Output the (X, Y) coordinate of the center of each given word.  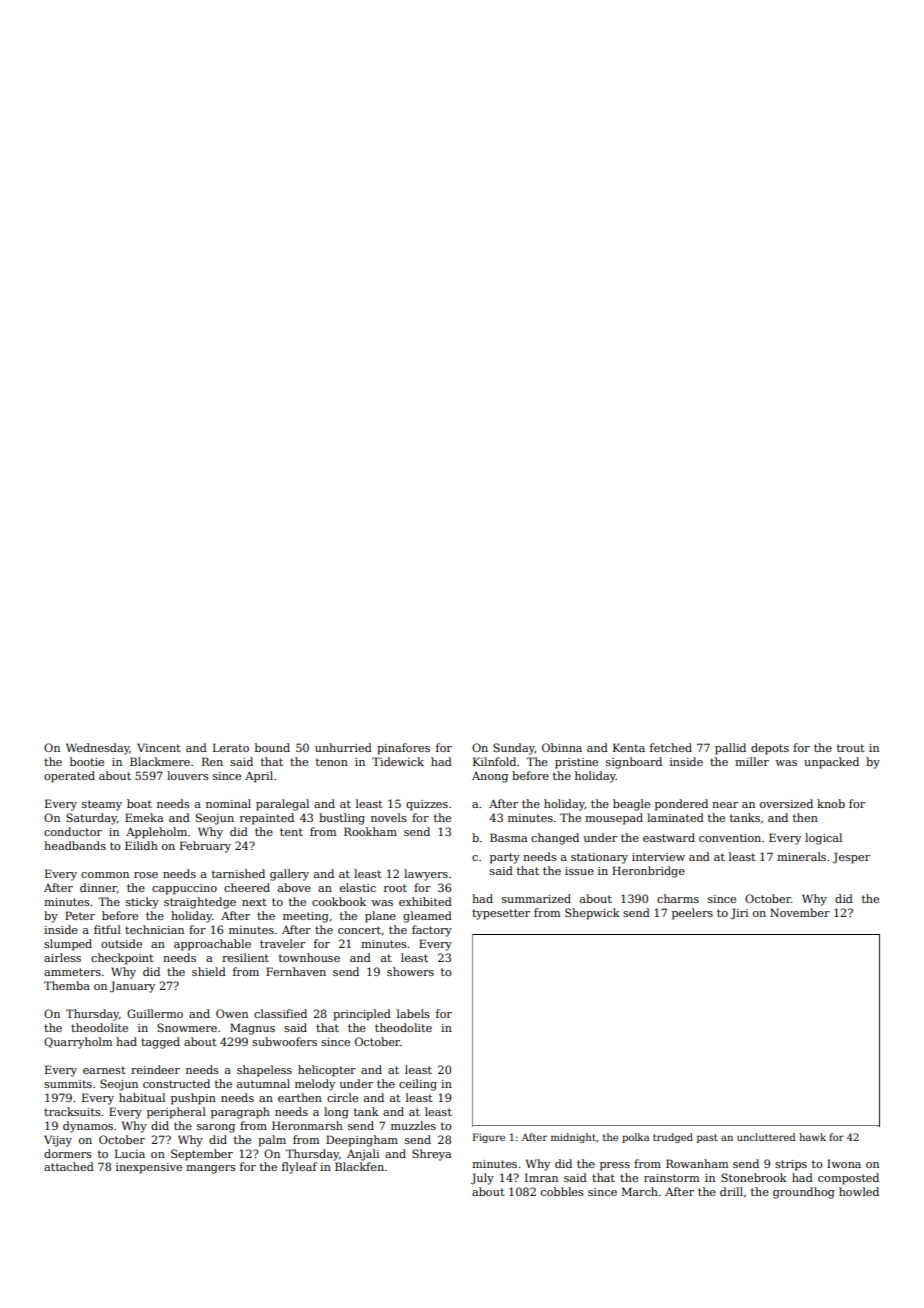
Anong (490, 777)
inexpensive (149, 1168)
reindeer (155, 1069)
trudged (673, 1138)
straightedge (200, 903)
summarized (536, 898)
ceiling (418, 1085)
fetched (671, 747)
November (800, 912)
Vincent (159, 747)
